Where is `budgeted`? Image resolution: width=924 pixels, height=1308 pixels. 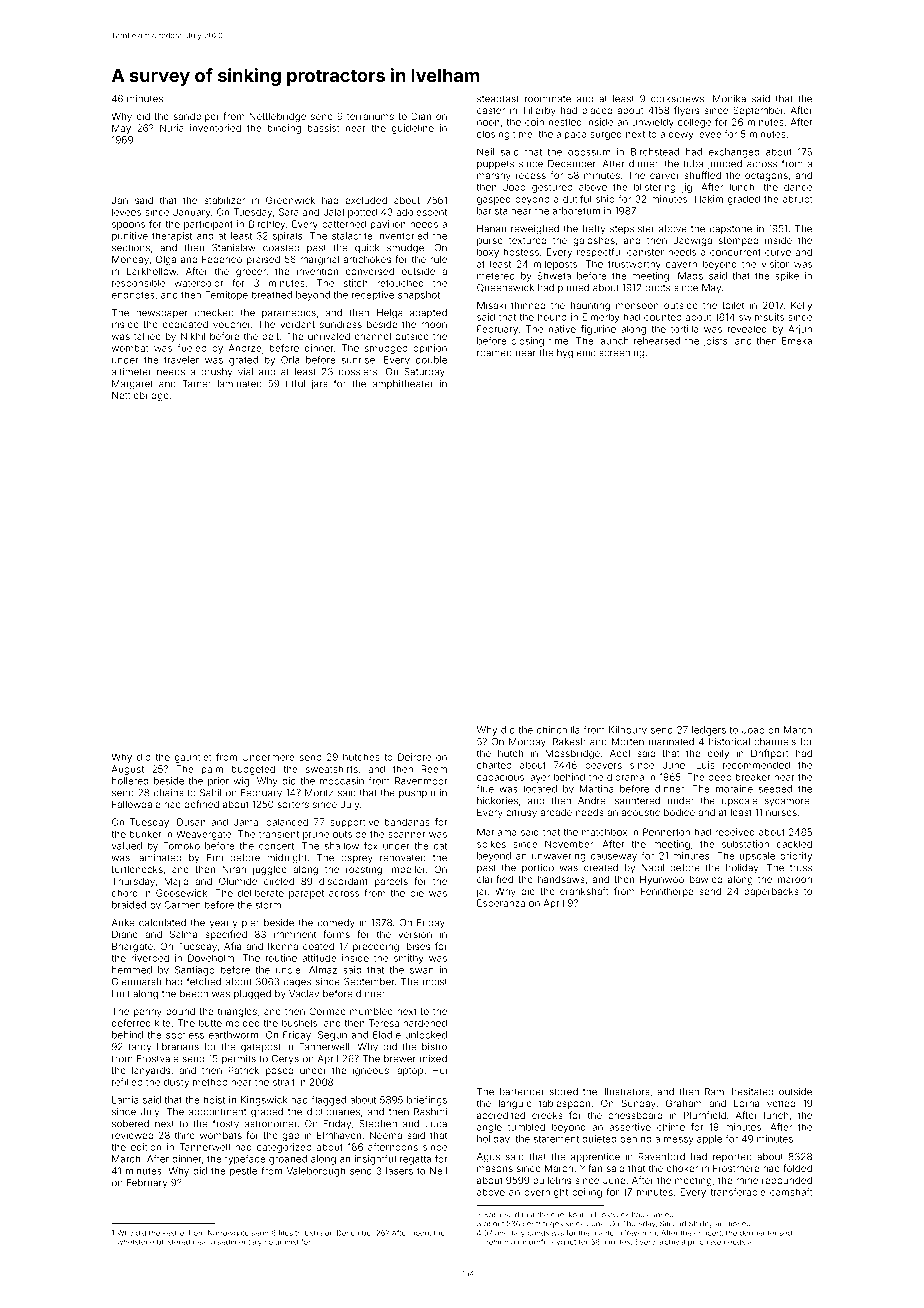 budgeted is located at coordinates (253, 770).
